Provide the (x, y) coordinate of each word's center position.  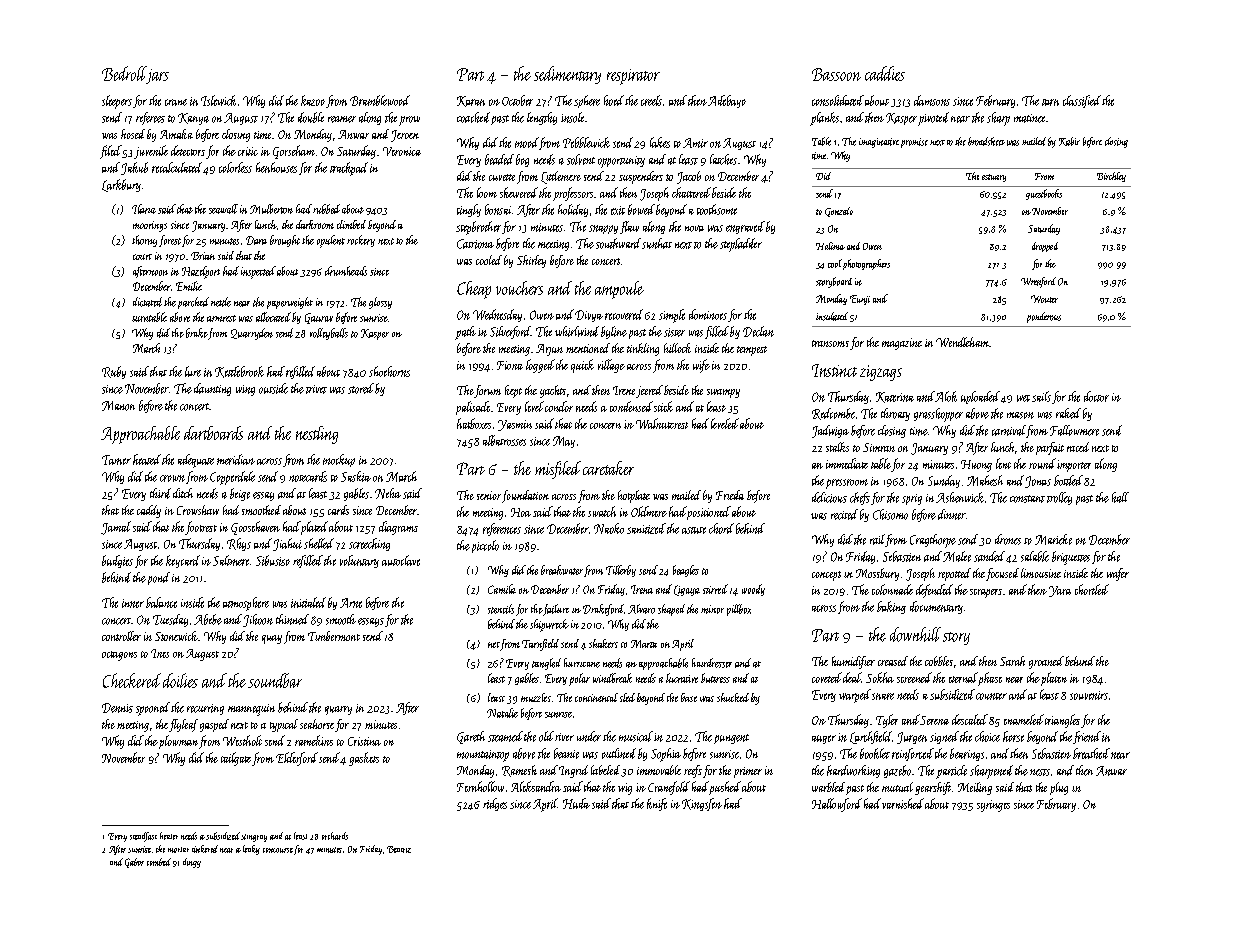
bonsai (498, 209)
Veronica (402, 151)
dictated (147, 302)
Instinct (834, 370)
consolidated (838, 100)
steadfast (143, 837)
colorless (235, 167)
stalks (837, 447)
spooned (153, 709)
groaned (1046, 662)
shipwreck (549, 625)
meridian (236, 459)
